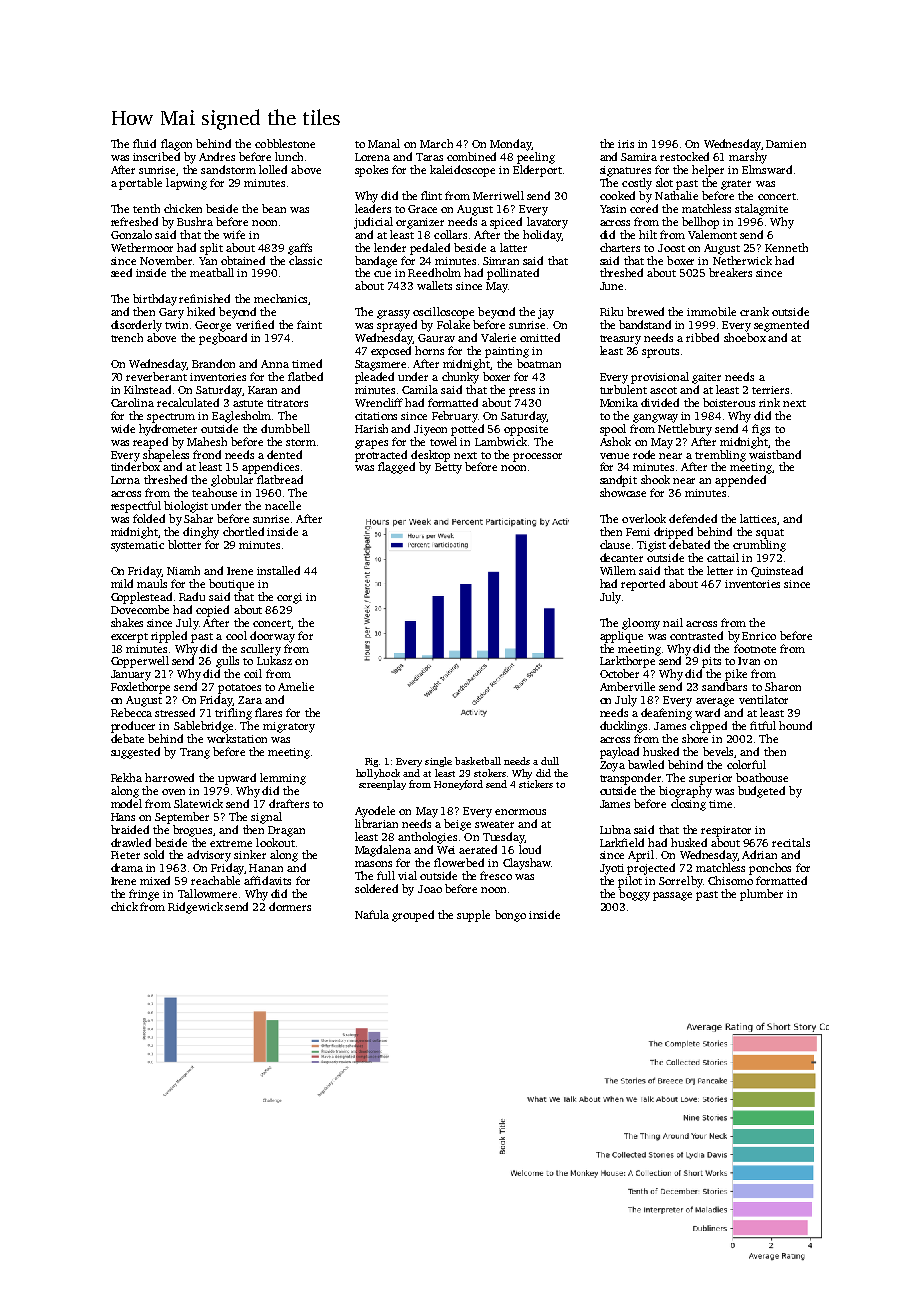 This page has height=1308, width=924. Describe the element at coordinates (195, 908) in the page. I see `Ridgewick` at that location.
